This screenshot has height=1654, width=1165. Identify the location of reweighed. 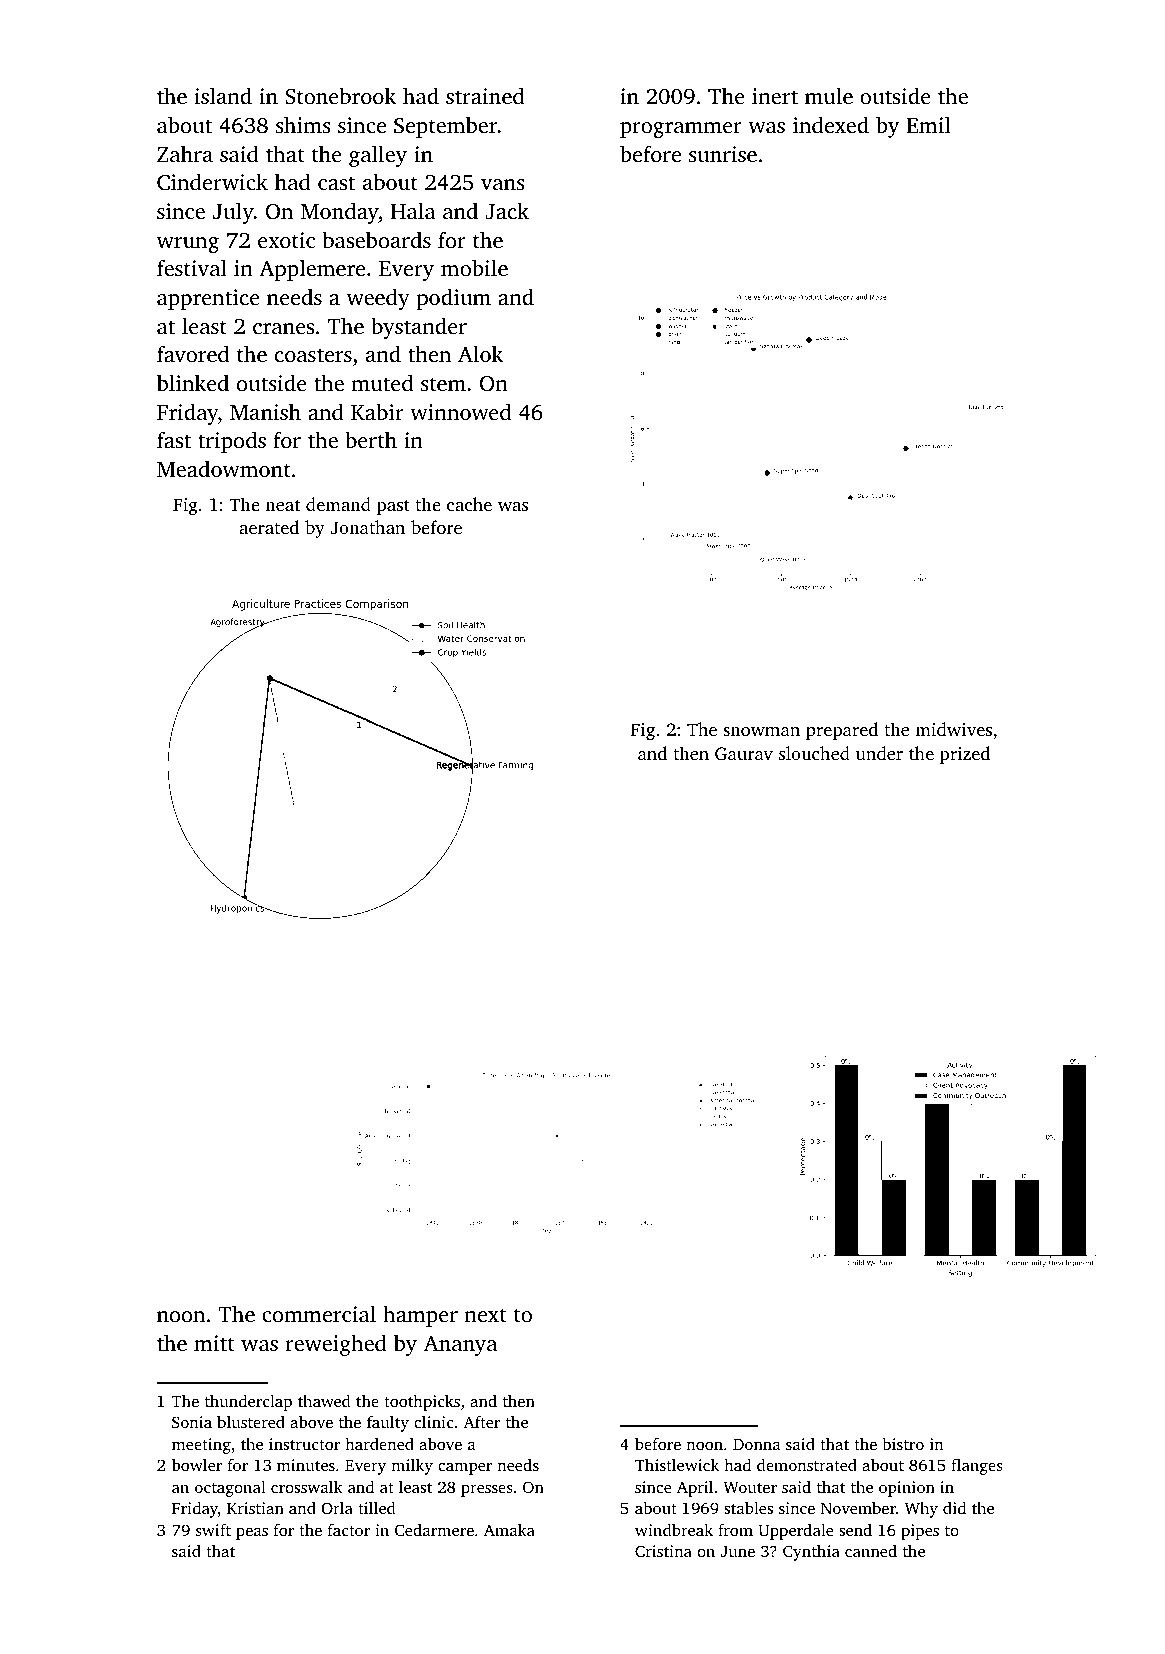
(336, 1345).
